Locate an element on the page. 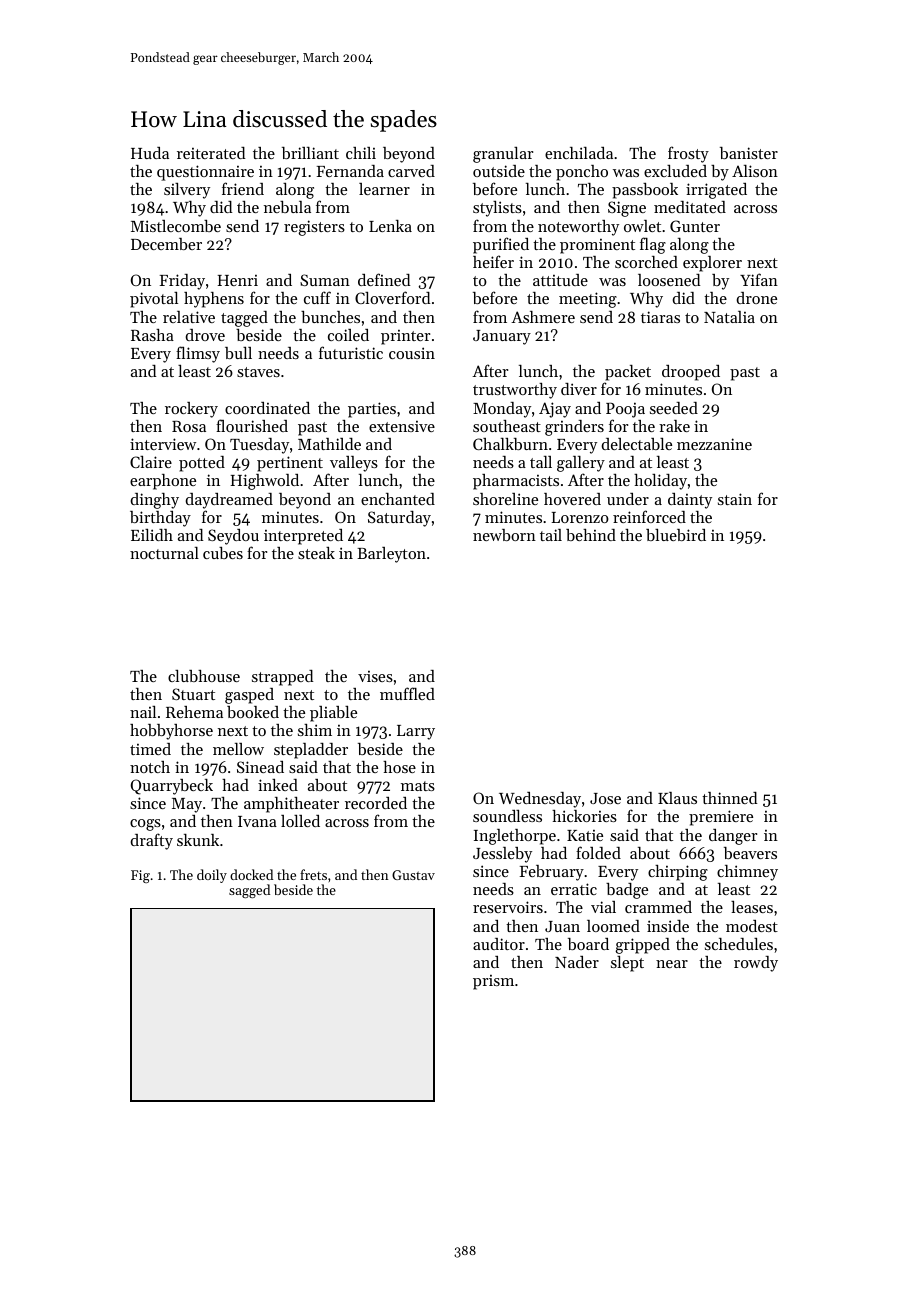 Image resolution: width=908 pixels, height=1316 pixels. Henri is located at coordinates (238, 280).
